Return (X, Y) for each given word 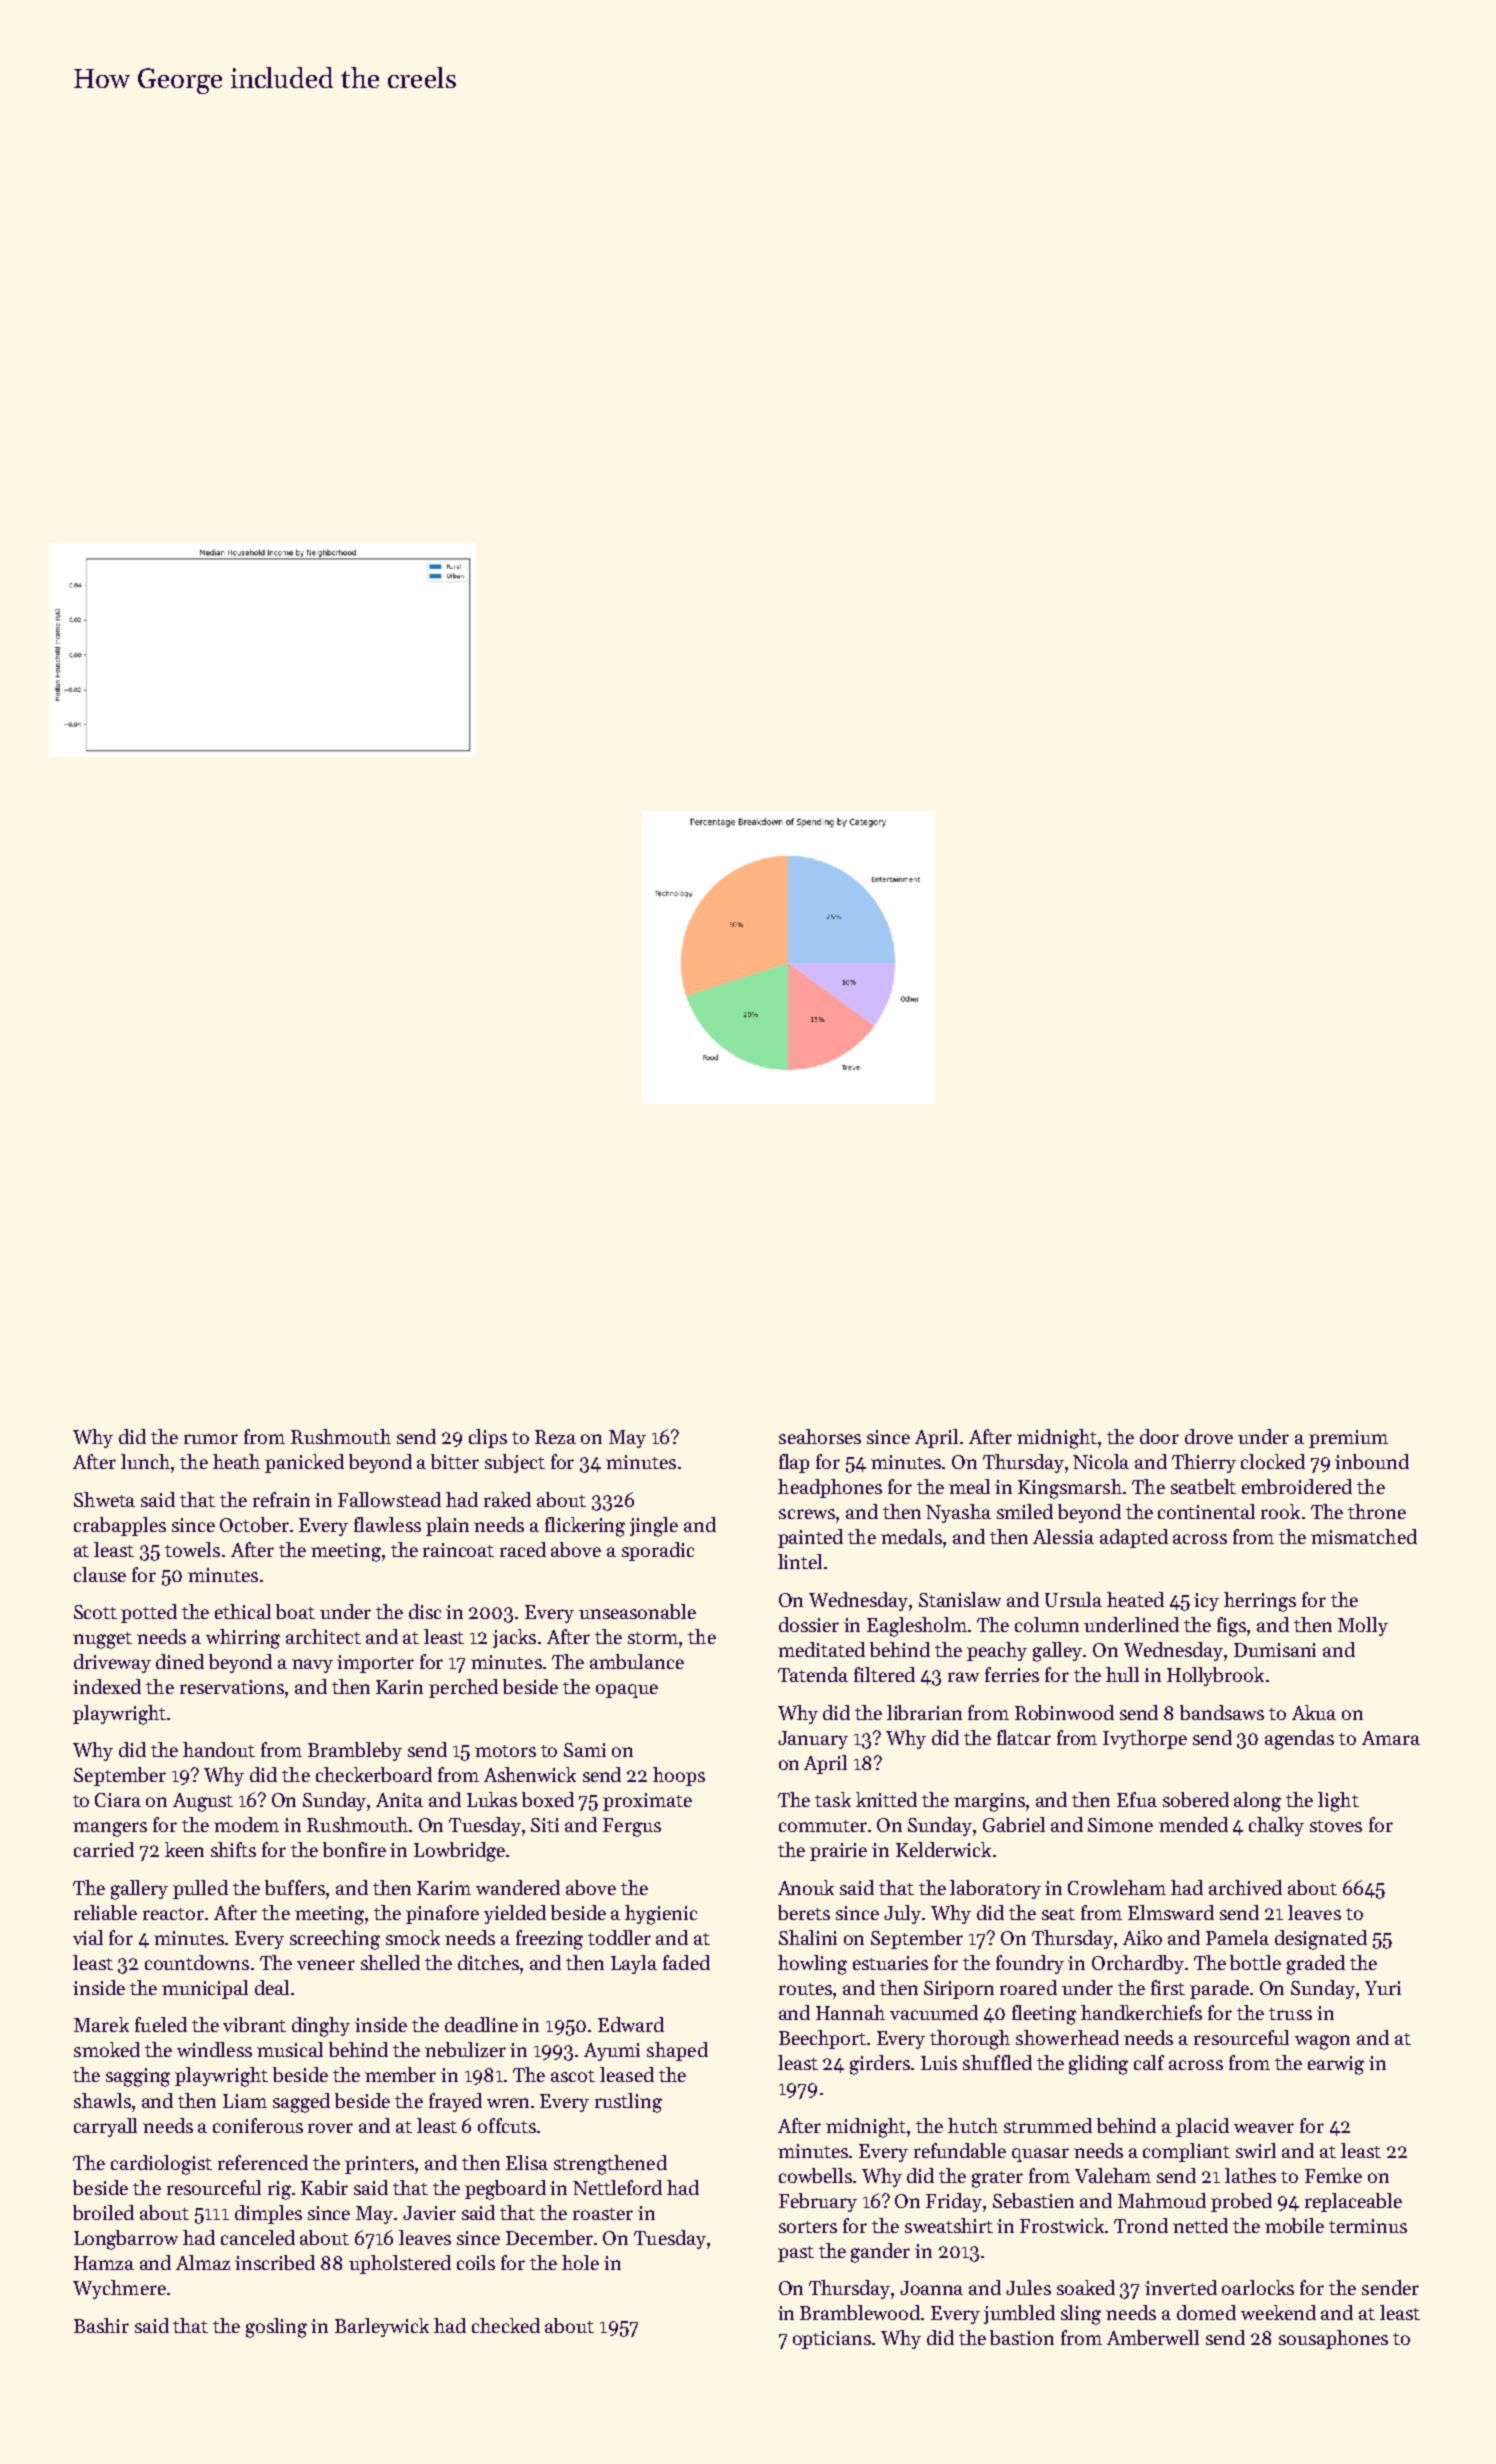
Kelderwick (943, 1849)
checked (506, 2325)
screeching (335, 1940)
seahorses (820, 1436)
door (1159, 1436)
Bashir (101, 2325)
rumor (211, 1439)
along (1257, 1802)
